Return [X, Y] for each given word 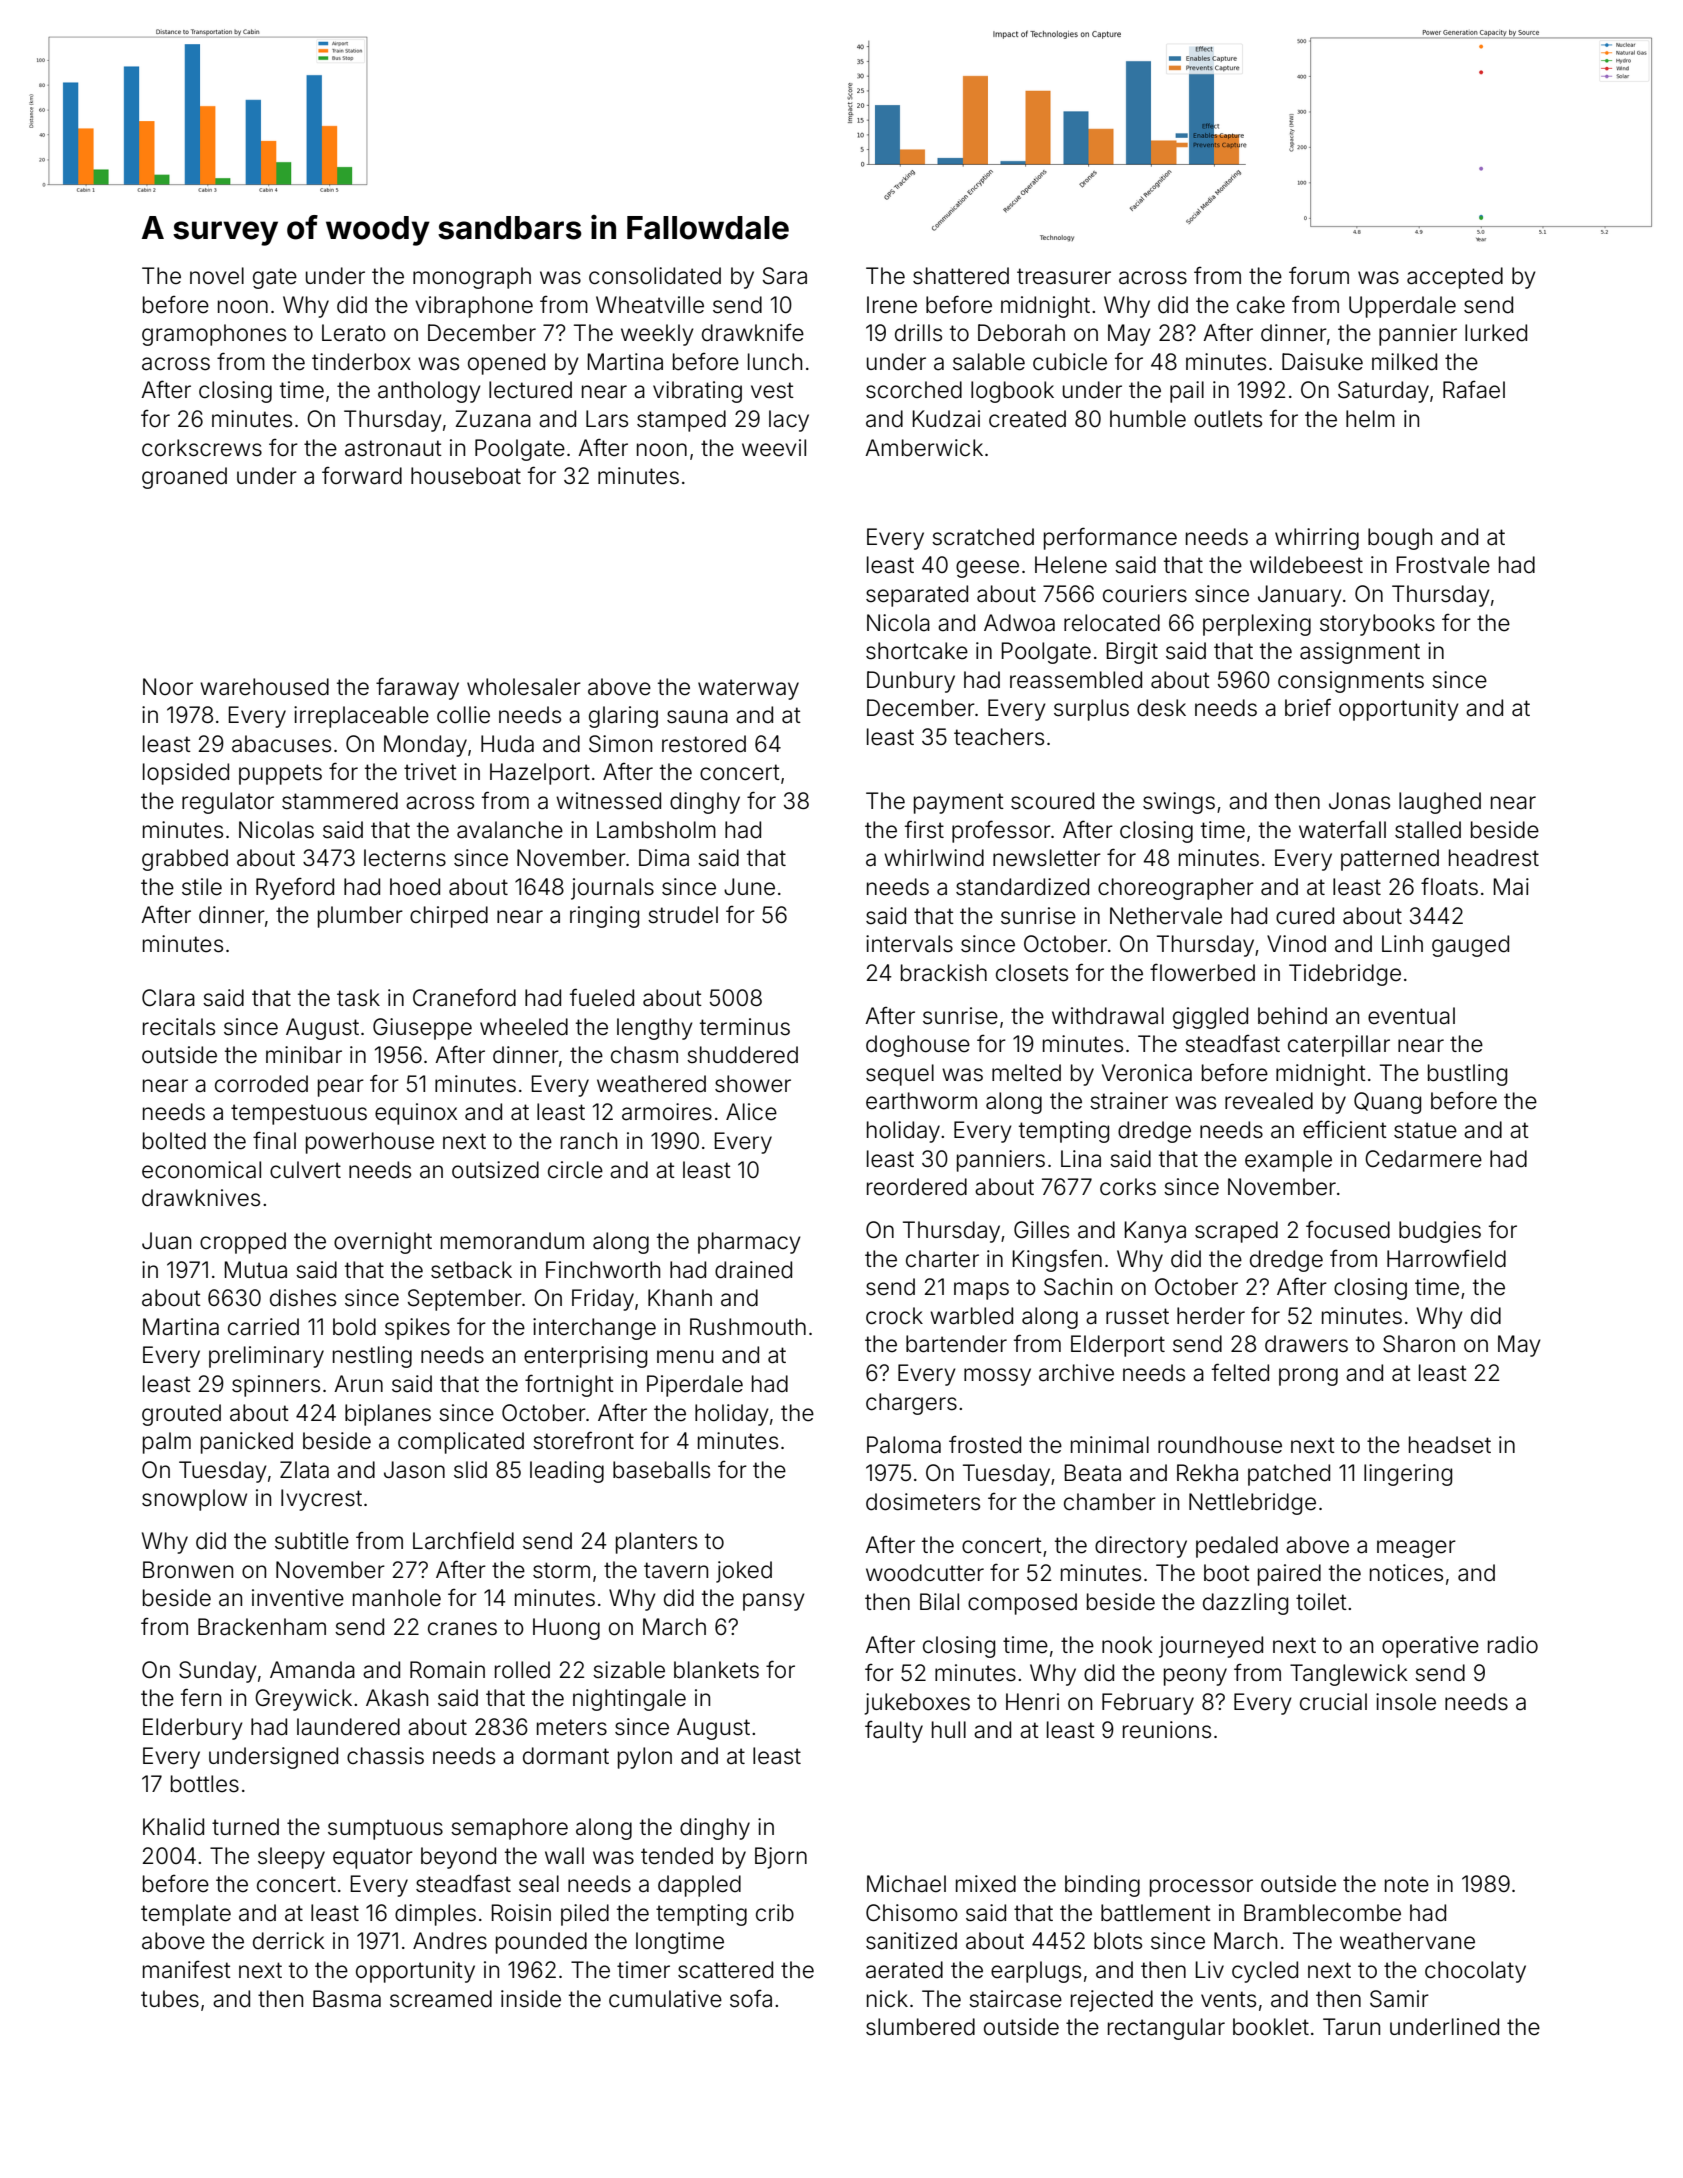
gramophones [214, 335]
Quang [1387, 1103]
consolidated [655, 276]
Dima [664, 858]
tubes [170, 1999]
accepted [1455, 278]
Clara [168, 998]
